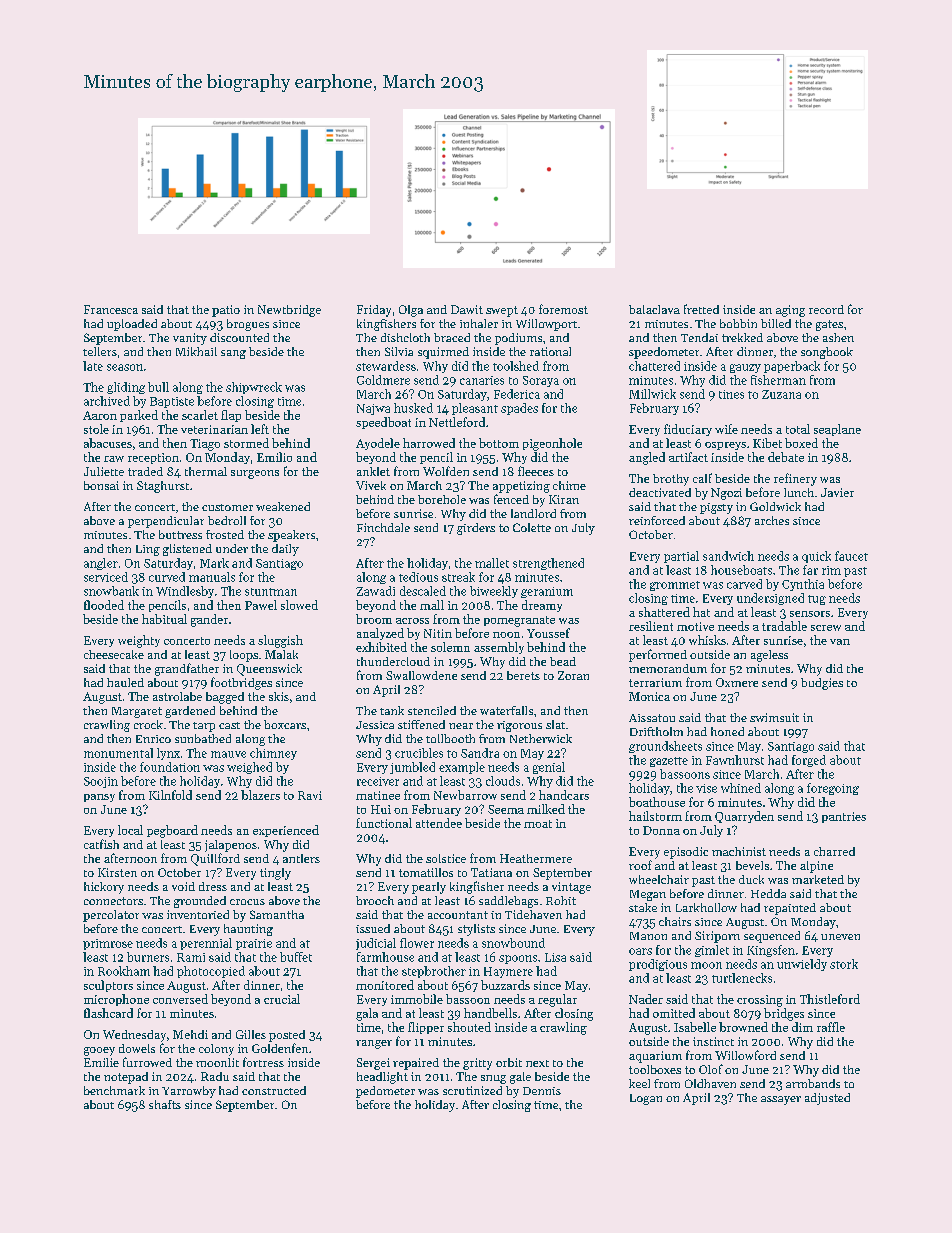 This page has width=952, height=1233. I want to click on angled, so click(647, 458).
